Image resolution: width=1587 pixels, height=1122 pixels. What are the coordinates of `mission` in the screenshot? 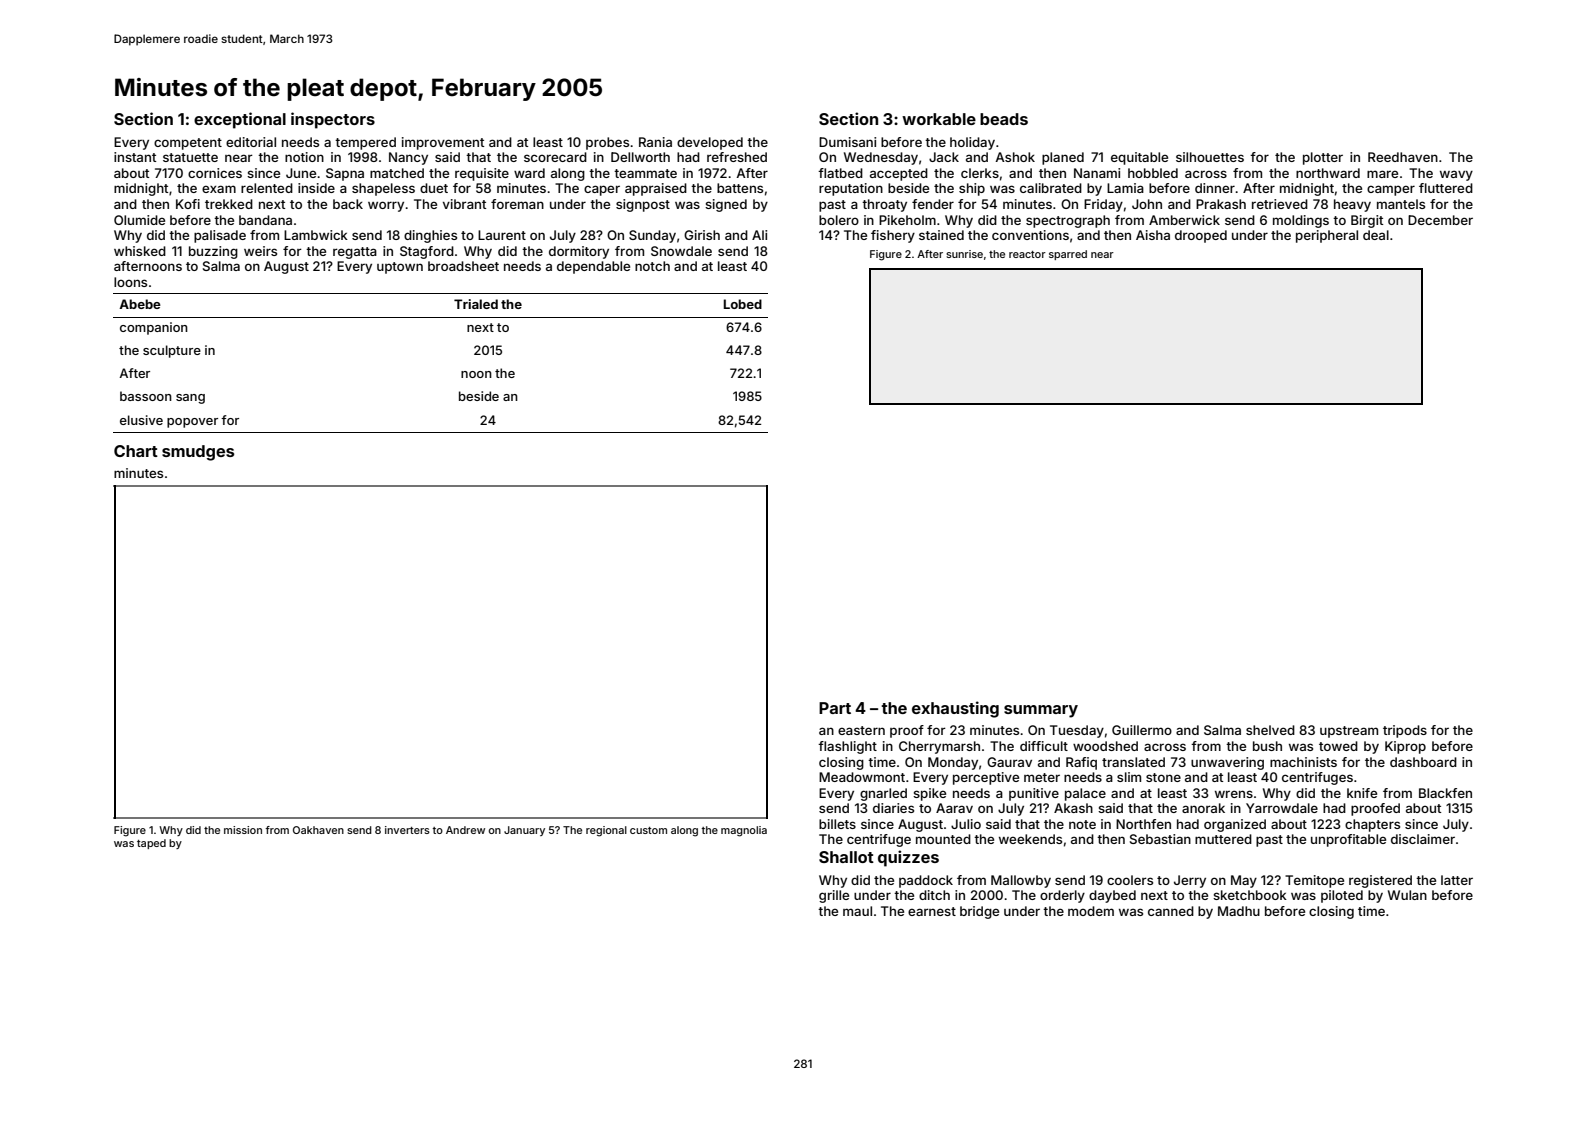 It's located at (243, 830).
